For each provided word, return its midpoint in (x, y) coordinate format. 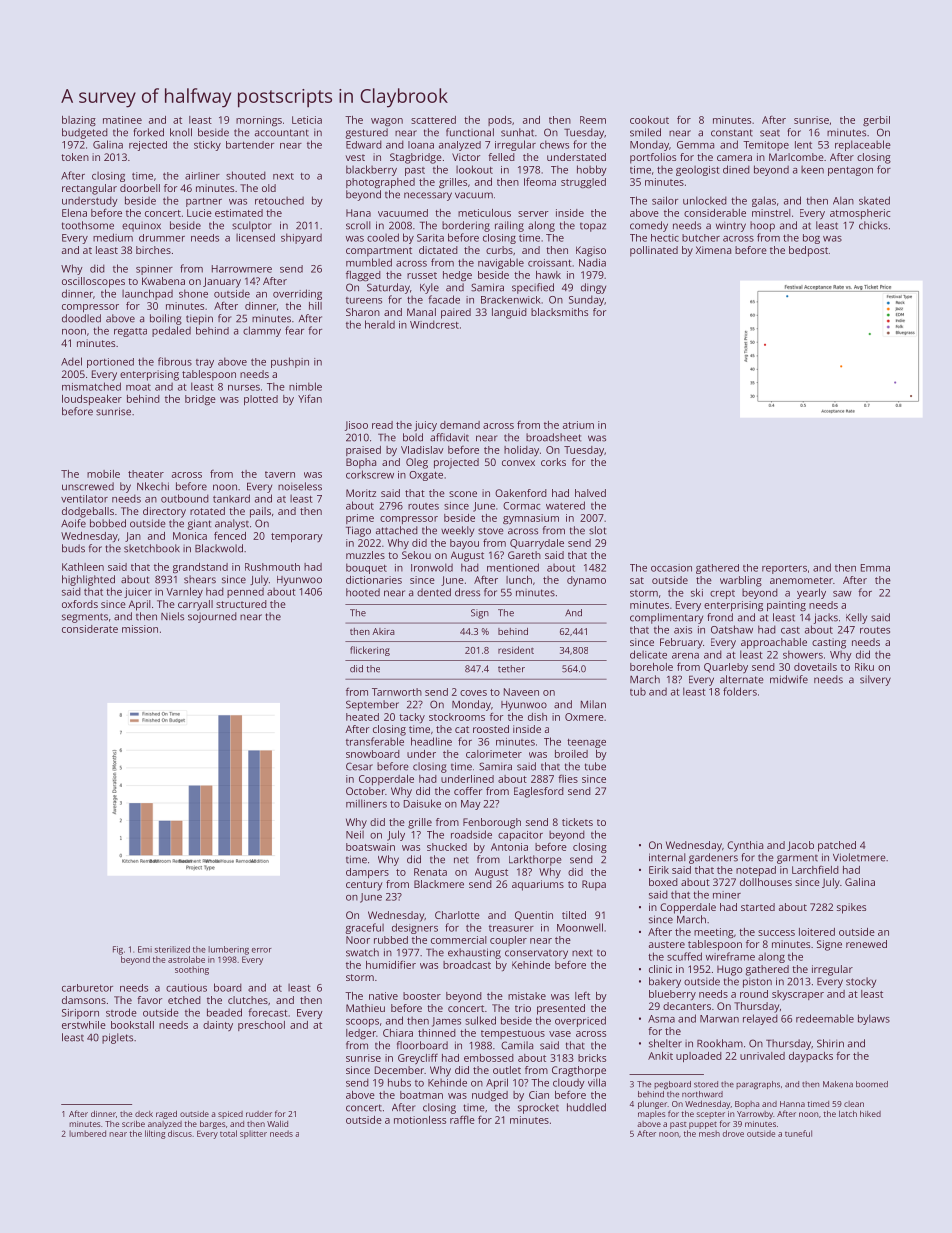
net (461, 860)
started (758, 907)
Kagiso (591, 251)
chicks (873, 225)
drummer (162, 238)
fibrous (175, 361)
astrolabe (186, 959)
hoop (762, 226)
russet (422, 275)
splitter (253, 1134)
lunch (519, 580)
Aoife (73, 523)
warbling (741, 581)
